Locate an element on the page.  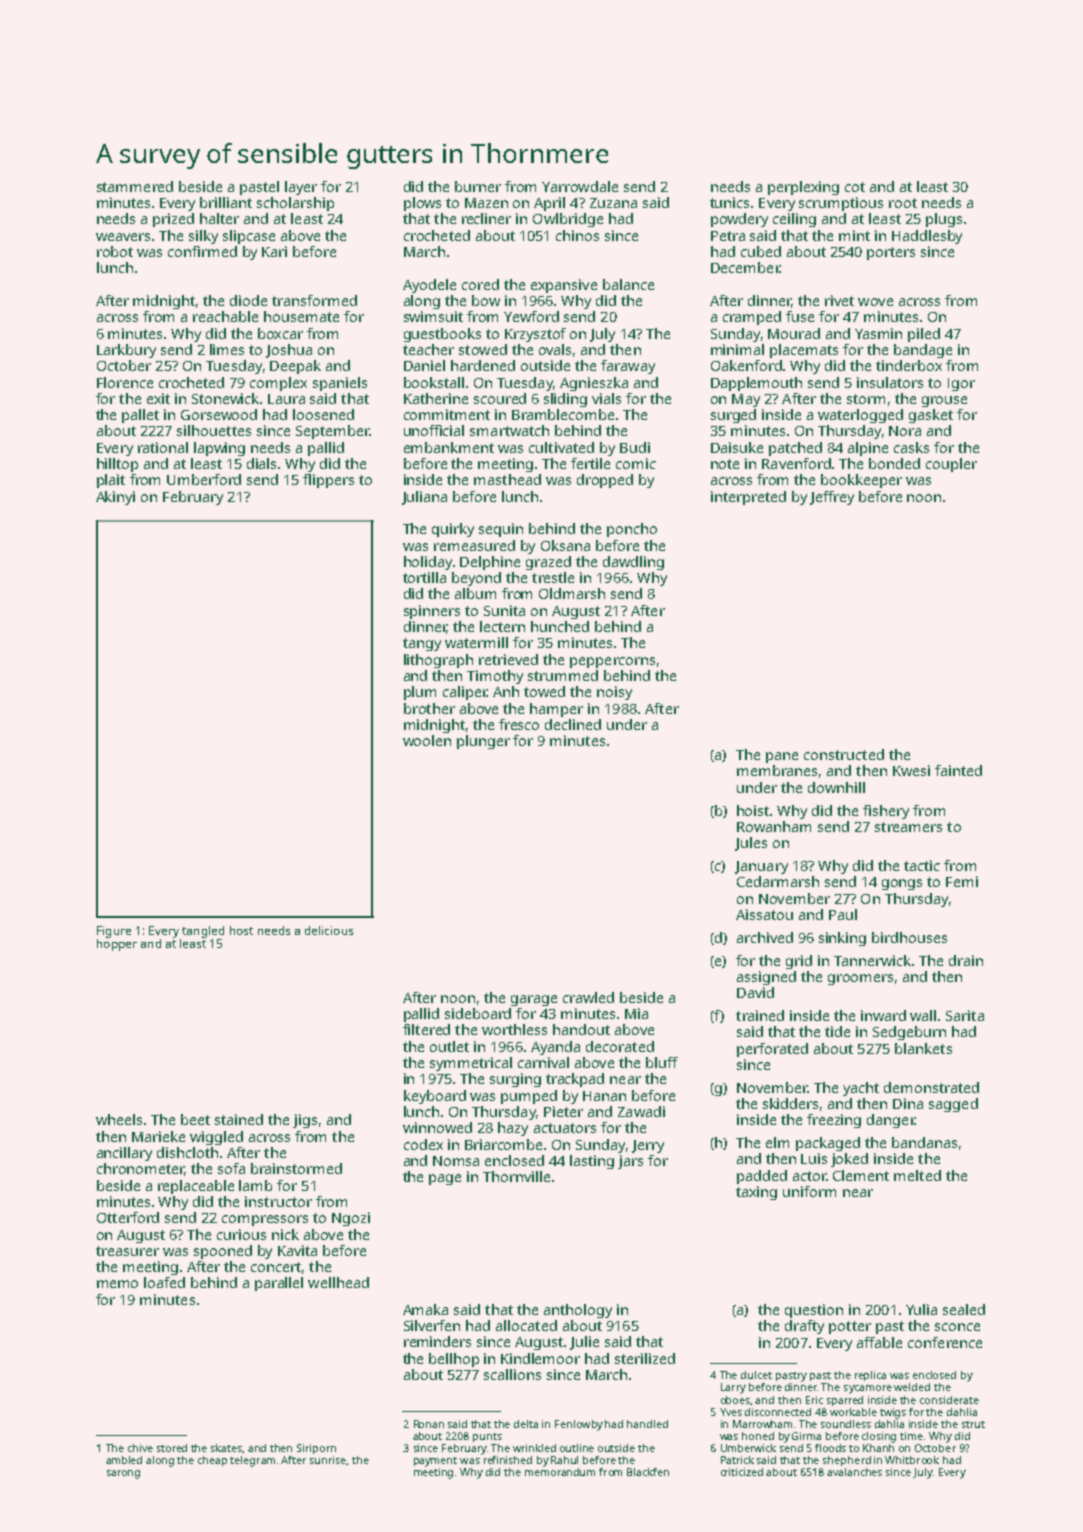
delicious is located at coordinates (329, 930).
